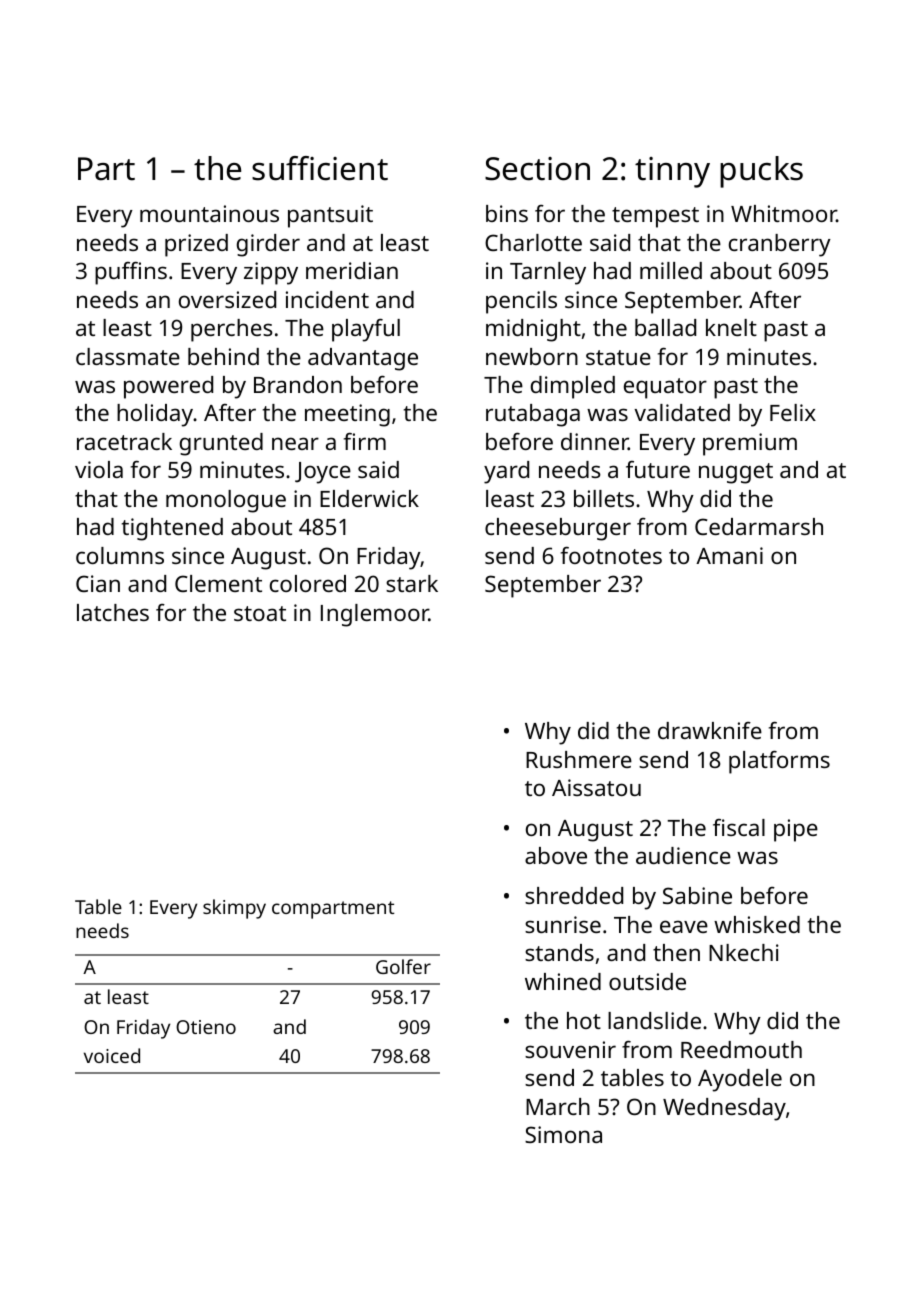 The image size is (924, 1311). Describe the element at coordinates (761, 172) in the page. I see `pucks` at that location.
